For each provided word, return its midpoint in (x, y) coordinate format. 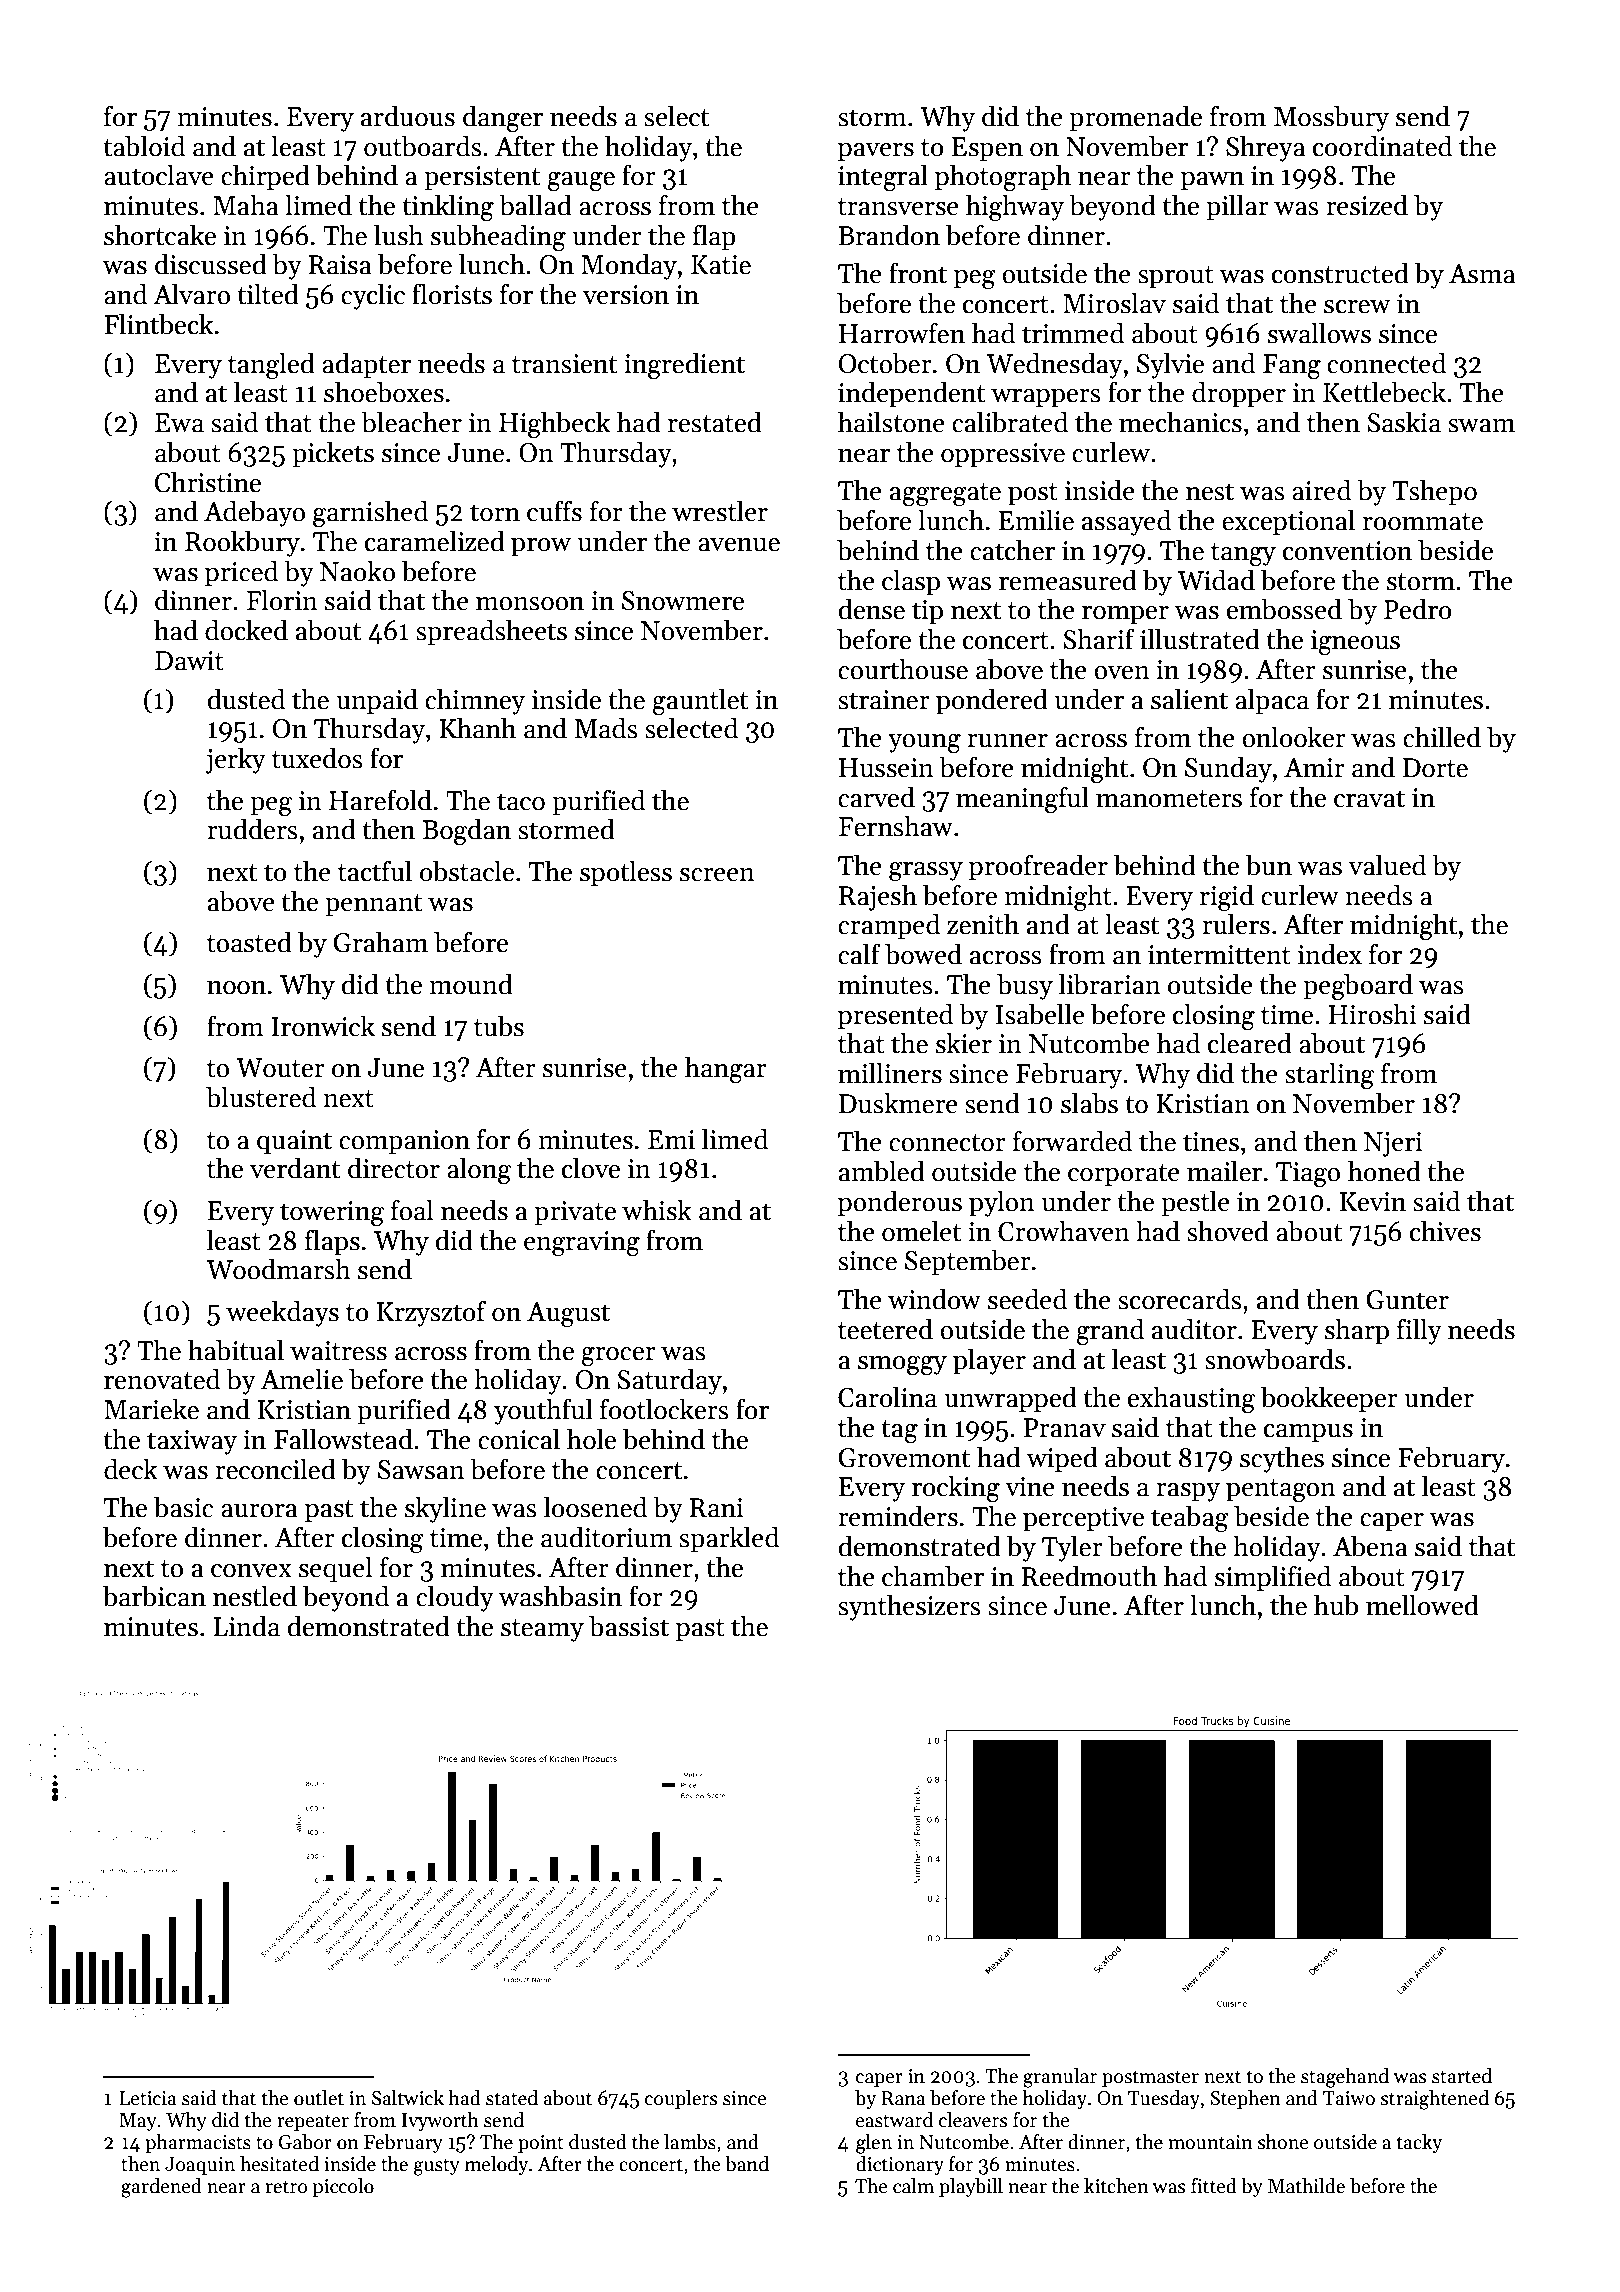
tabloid (144, 146)
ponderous (900, 1203)
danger (503, 118)
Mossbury (1331, 118)
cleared (1250, 1043)
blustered (261, 1097)
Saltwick (408, 2098)
